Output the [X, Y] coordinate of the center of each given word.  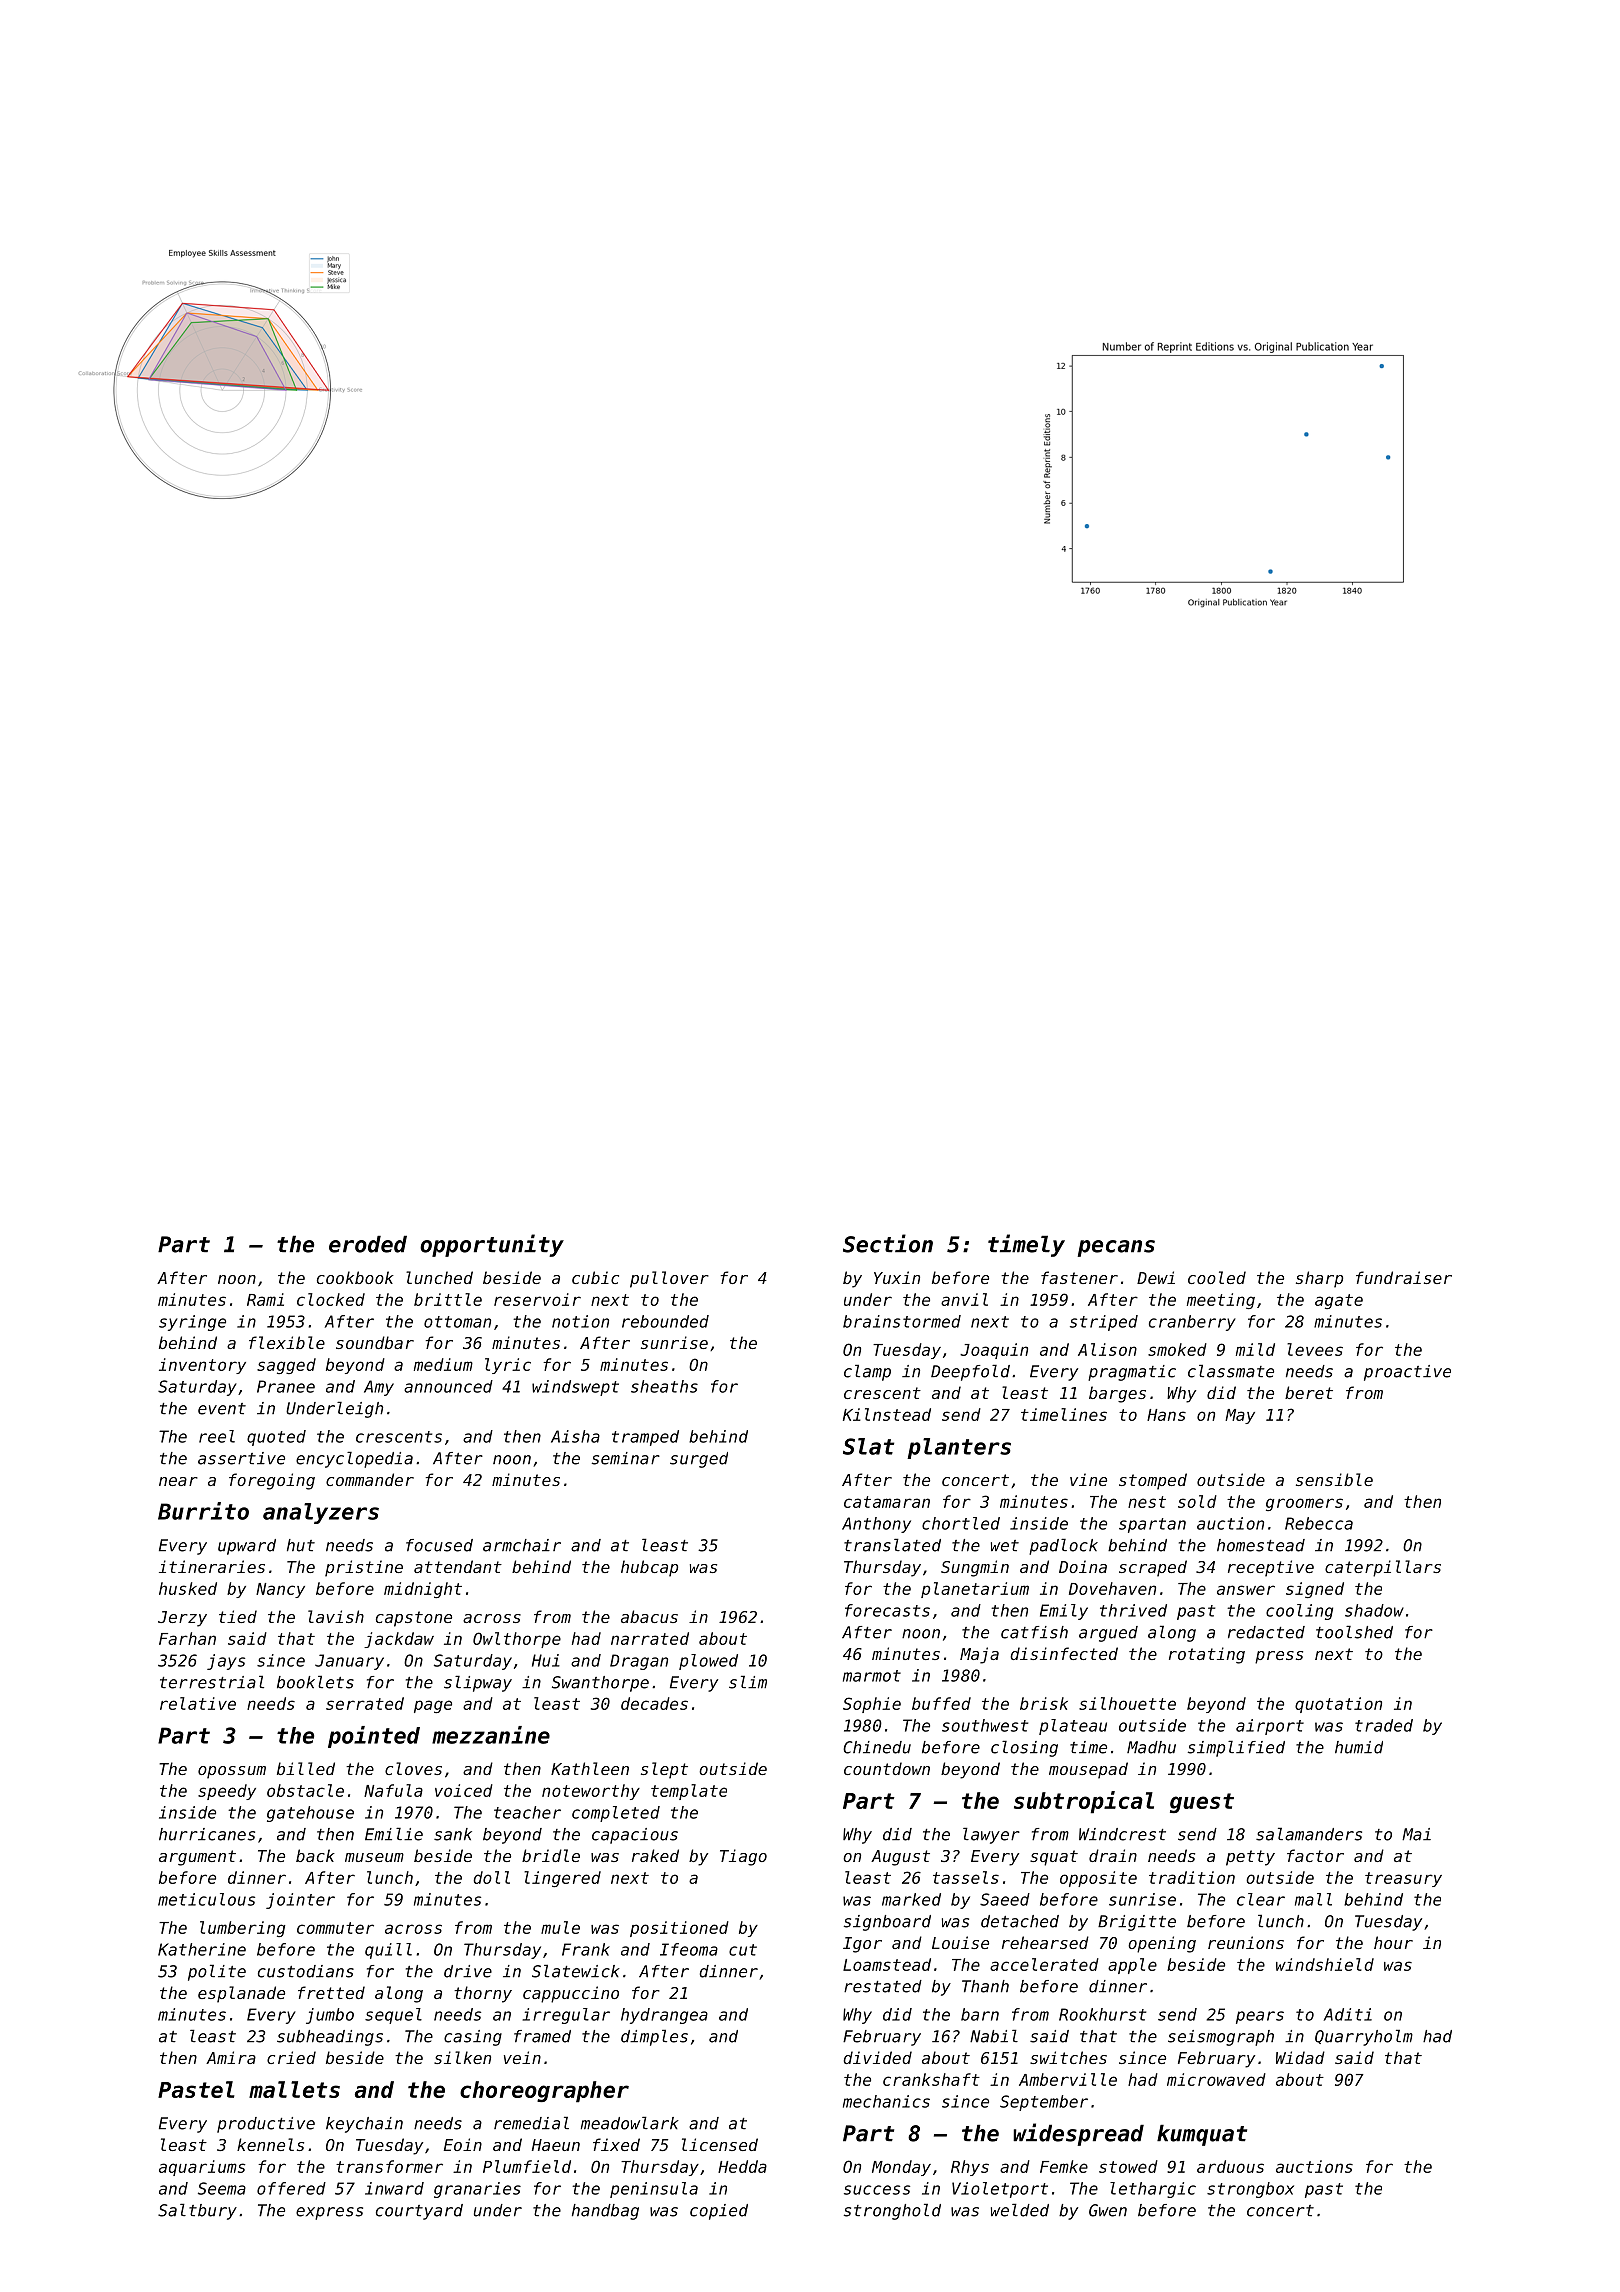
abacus [649, 1616]
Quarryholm [1364, 2037]
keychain [364, 2125]
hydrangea [664, 2016]
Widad [1300, 2057]
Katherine [202, 1949]
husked [188, 1588]
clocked [331, 1299]
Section [888, 1243]
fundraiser [1404, 1277]
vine [1088, 1479]
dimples [654, 2037]
